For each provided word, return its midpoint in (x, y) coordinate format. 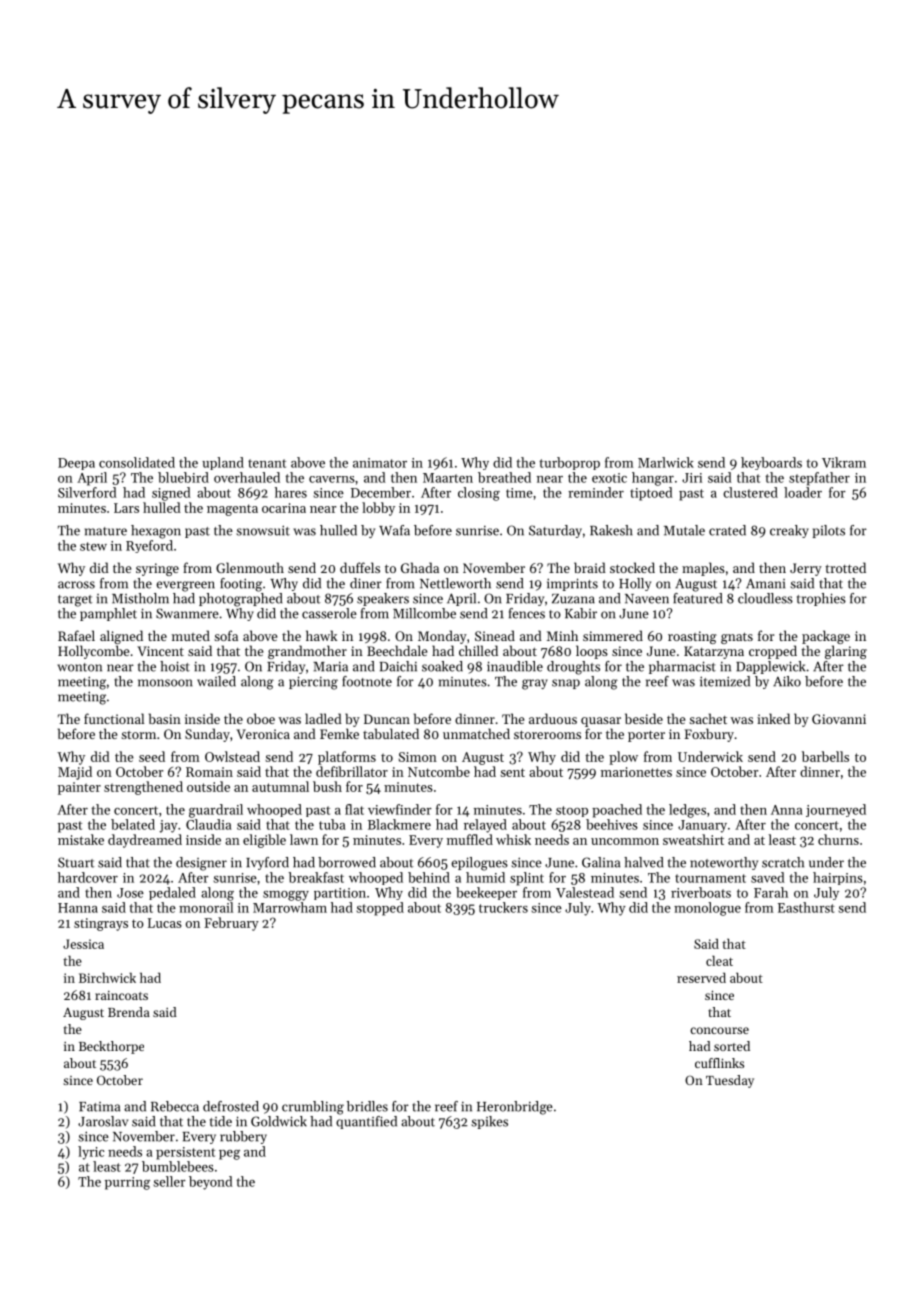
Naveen (647, 599)
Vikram (844, 462)
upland (223, 463)
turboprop (570, 463)
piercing (313, 683)
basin (165, 718)
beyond (211, 1183)
